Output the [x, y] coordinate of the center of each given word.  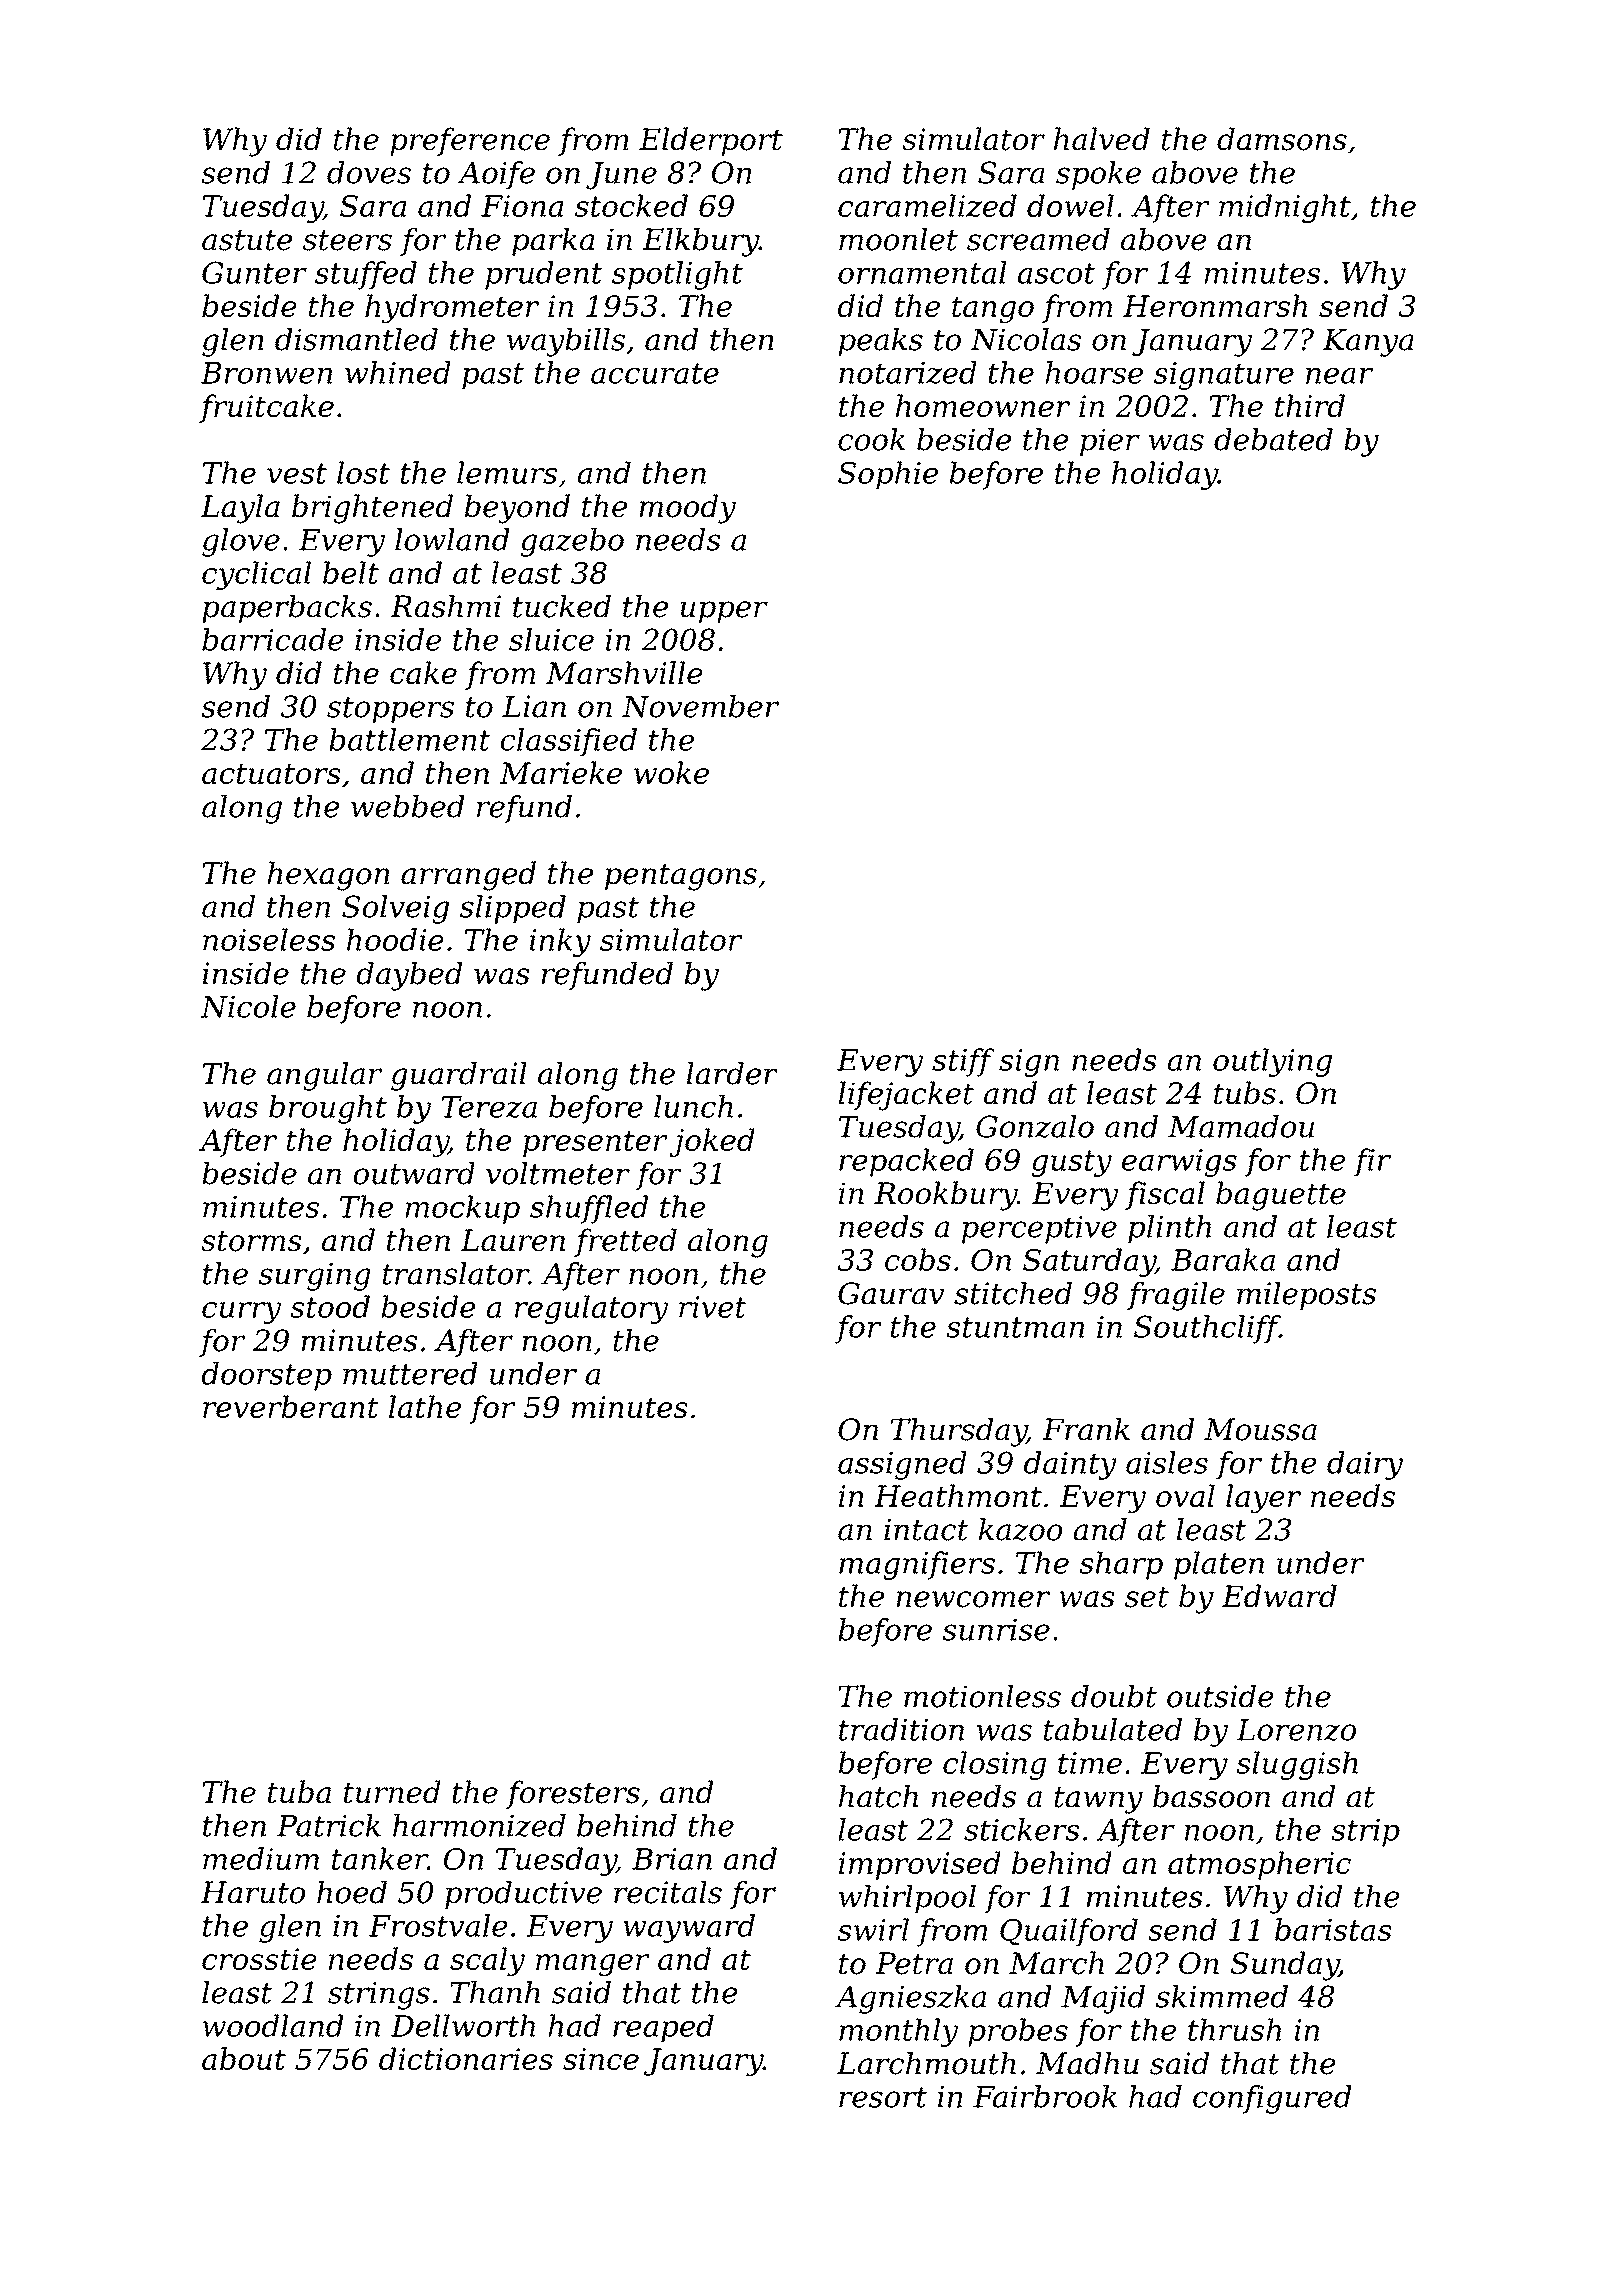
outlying [1272, 1062]
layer [1263, 1499]
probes [1018, 2032]
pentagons [681, 877]
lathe [425, 1406]
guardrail [459, 1076]
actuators [271, 774]
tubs [1245, 1093]
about [244, 2058]
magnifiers [917, 1565]
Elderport [711, 141]
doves [369, 172]
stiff [963, 1062]
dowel [1070, 205]
